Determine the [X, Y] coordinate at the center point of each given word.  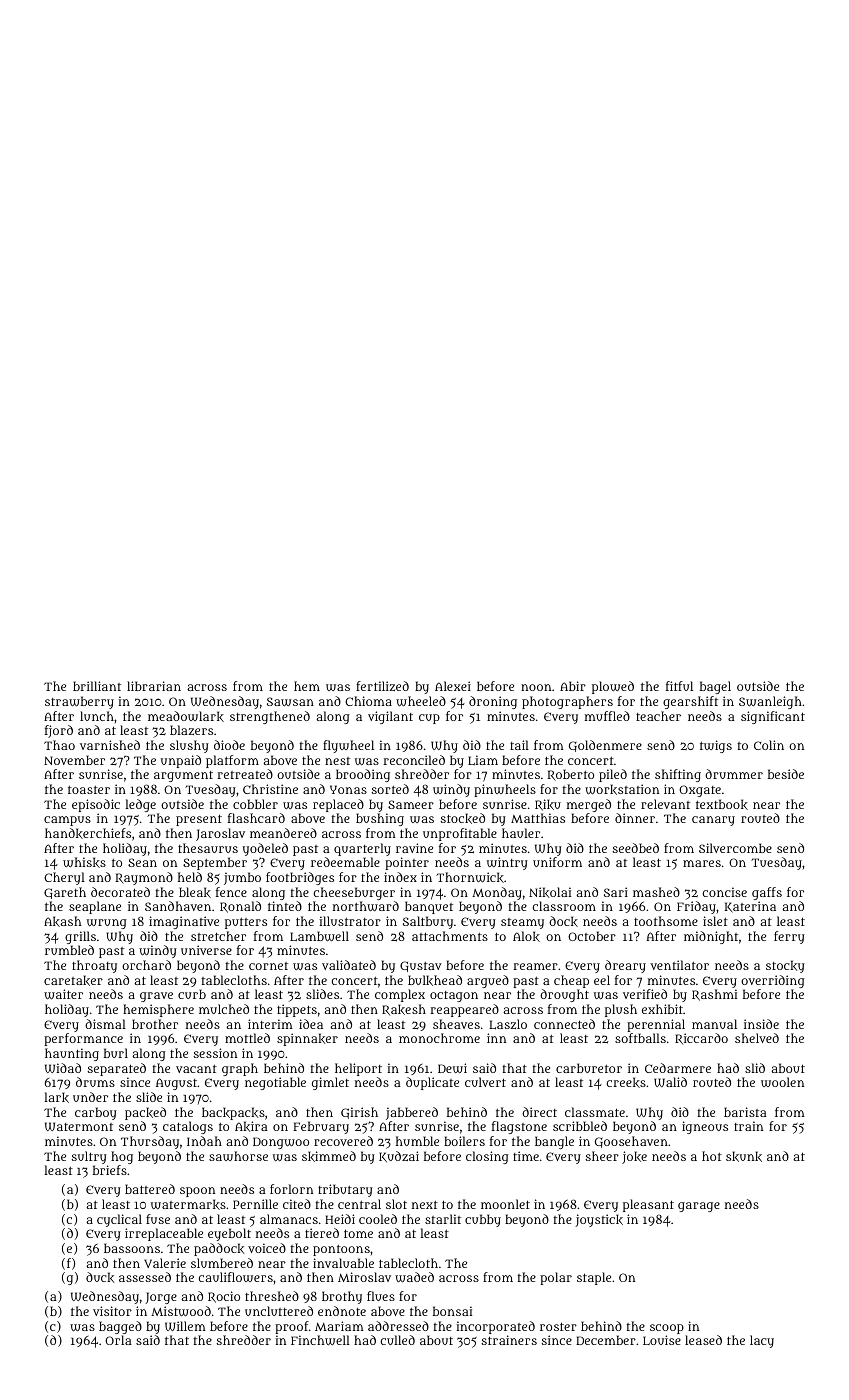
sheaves [456, 1024]
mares [702, 863]
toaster [89, 790]
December [606, 1340]
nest [337, 761]
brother [155, 1024]
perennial [656, 1025]
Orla [118, 1340]
